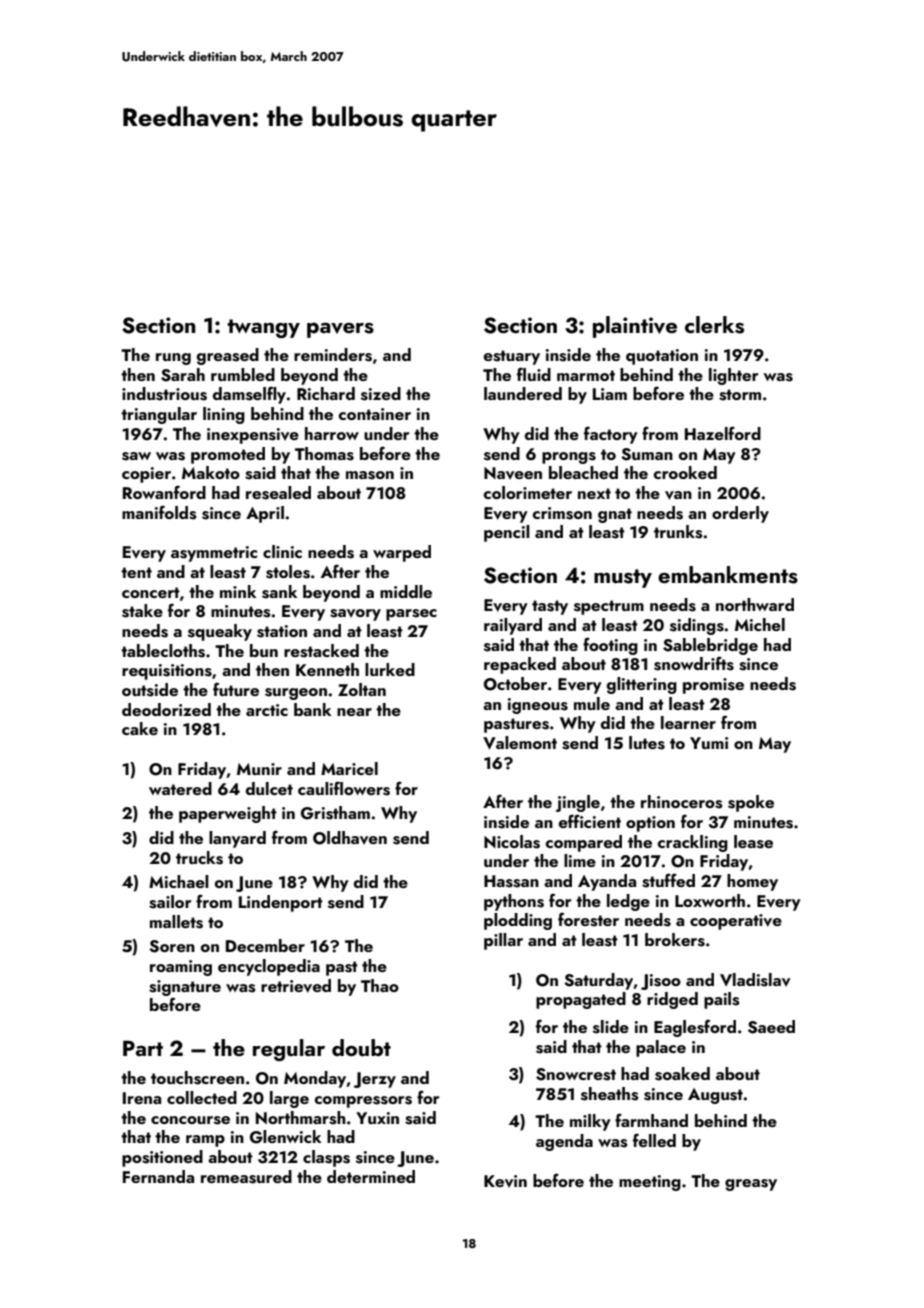 The height and width of the screenshot is (1308, 924). I want to click on van, so click(678, 495).
